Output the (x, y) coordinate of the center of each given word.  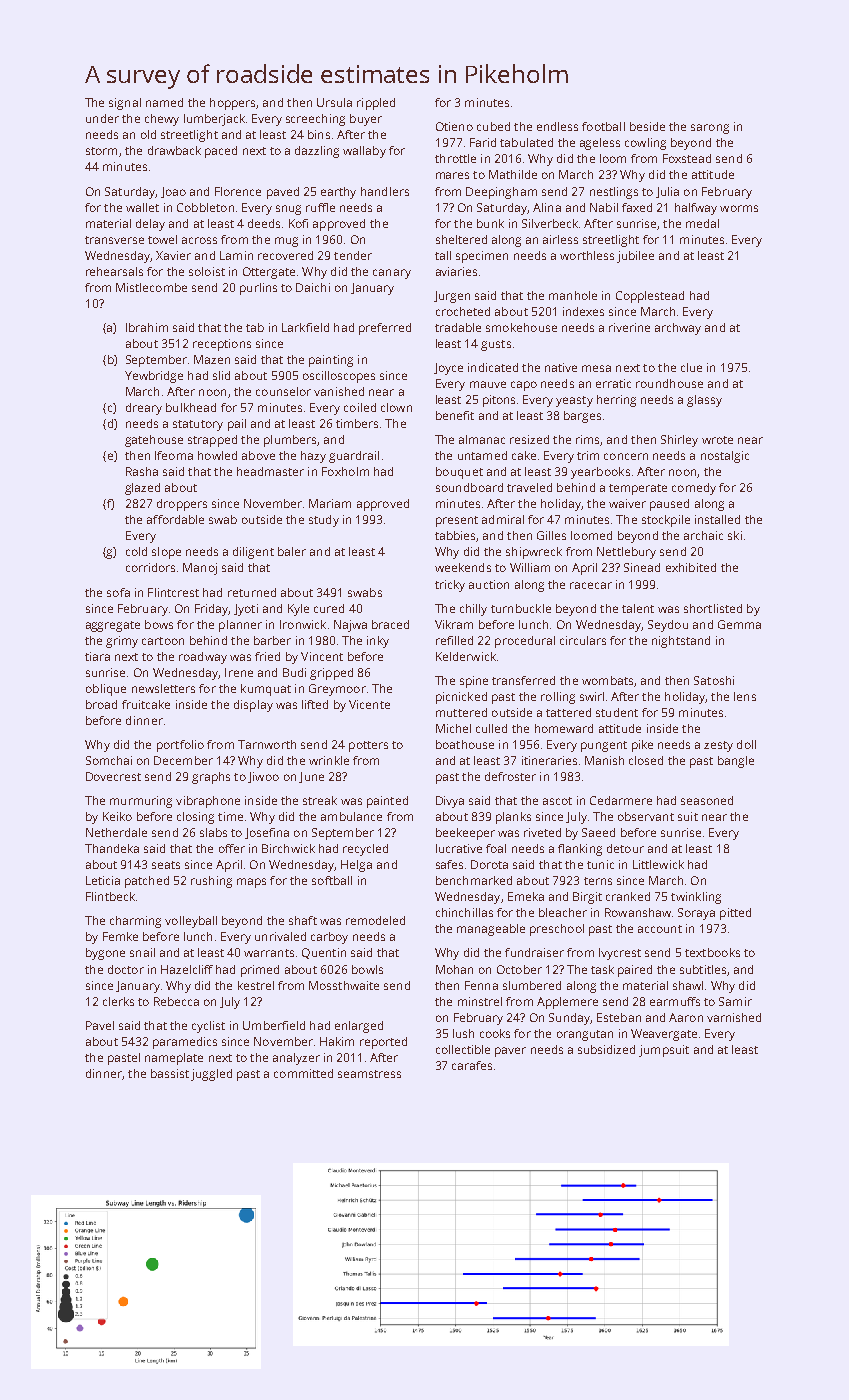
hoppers (232, 104)
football (603, 126)
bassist (170, 1073)
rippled (376, 104)
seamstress (369, 1074)
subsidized (606, 1049)
